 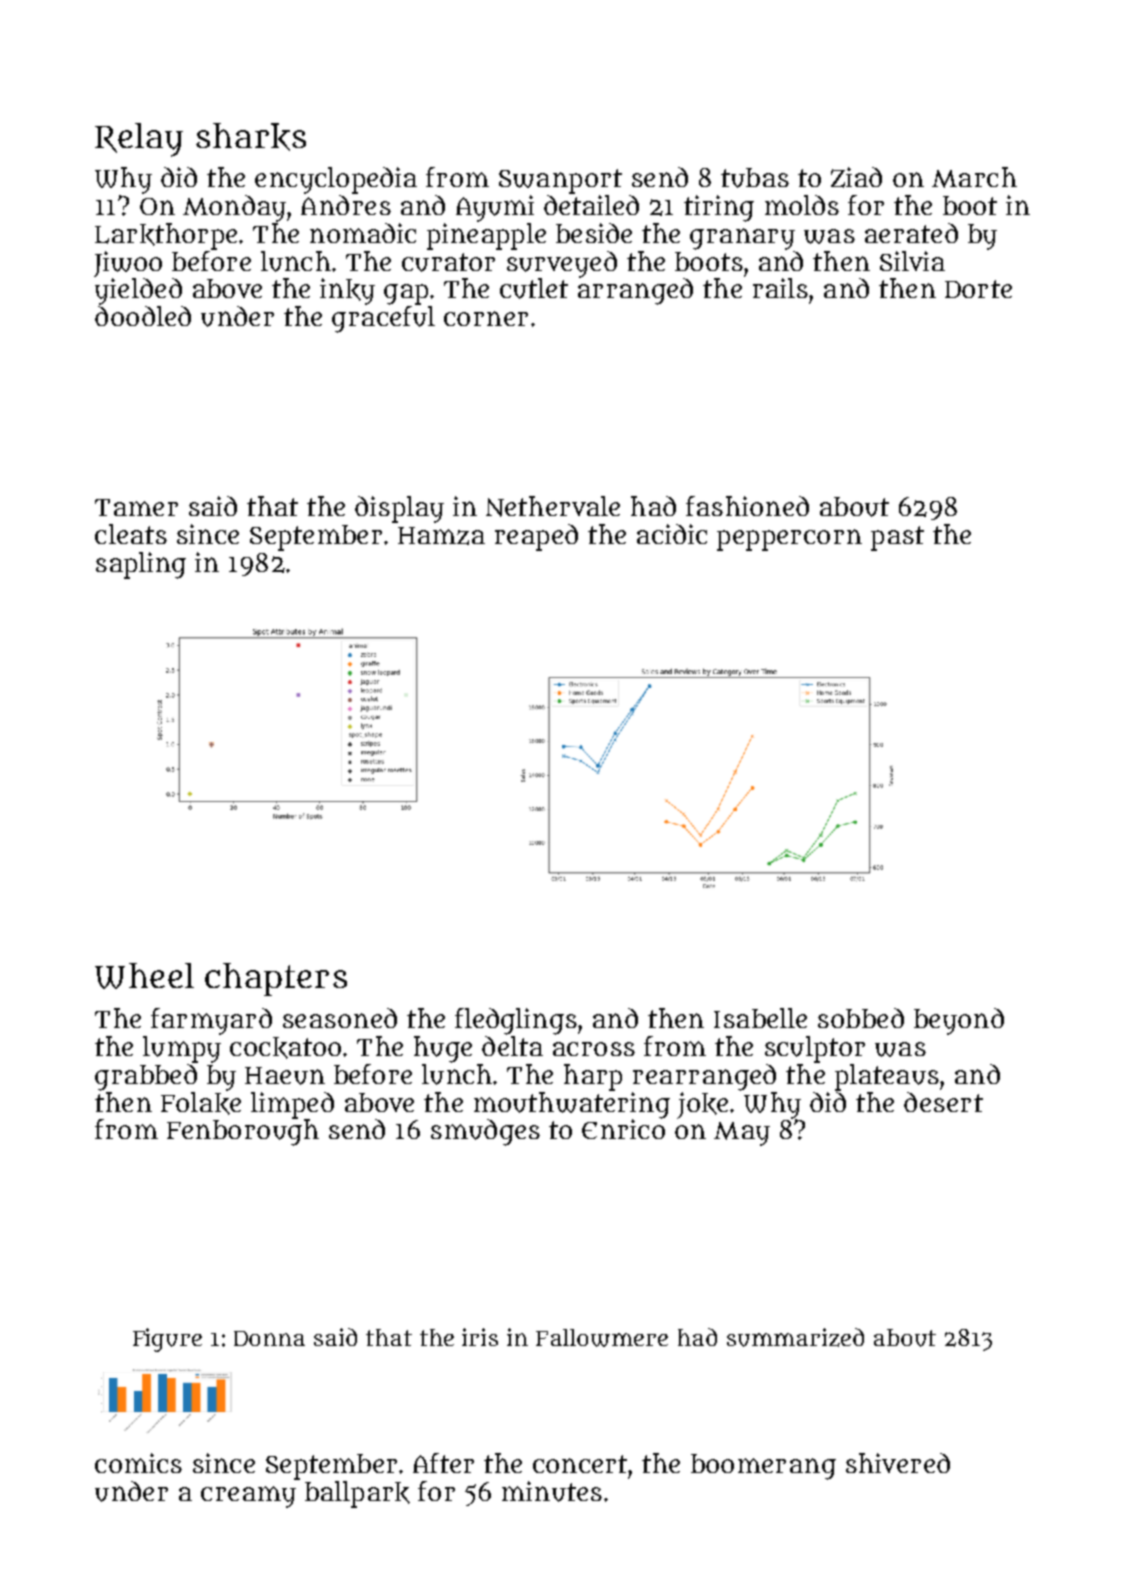 What do you see at coordinates (448, 262) in the image?
I see `curator` at bounding box center [448, 262].
